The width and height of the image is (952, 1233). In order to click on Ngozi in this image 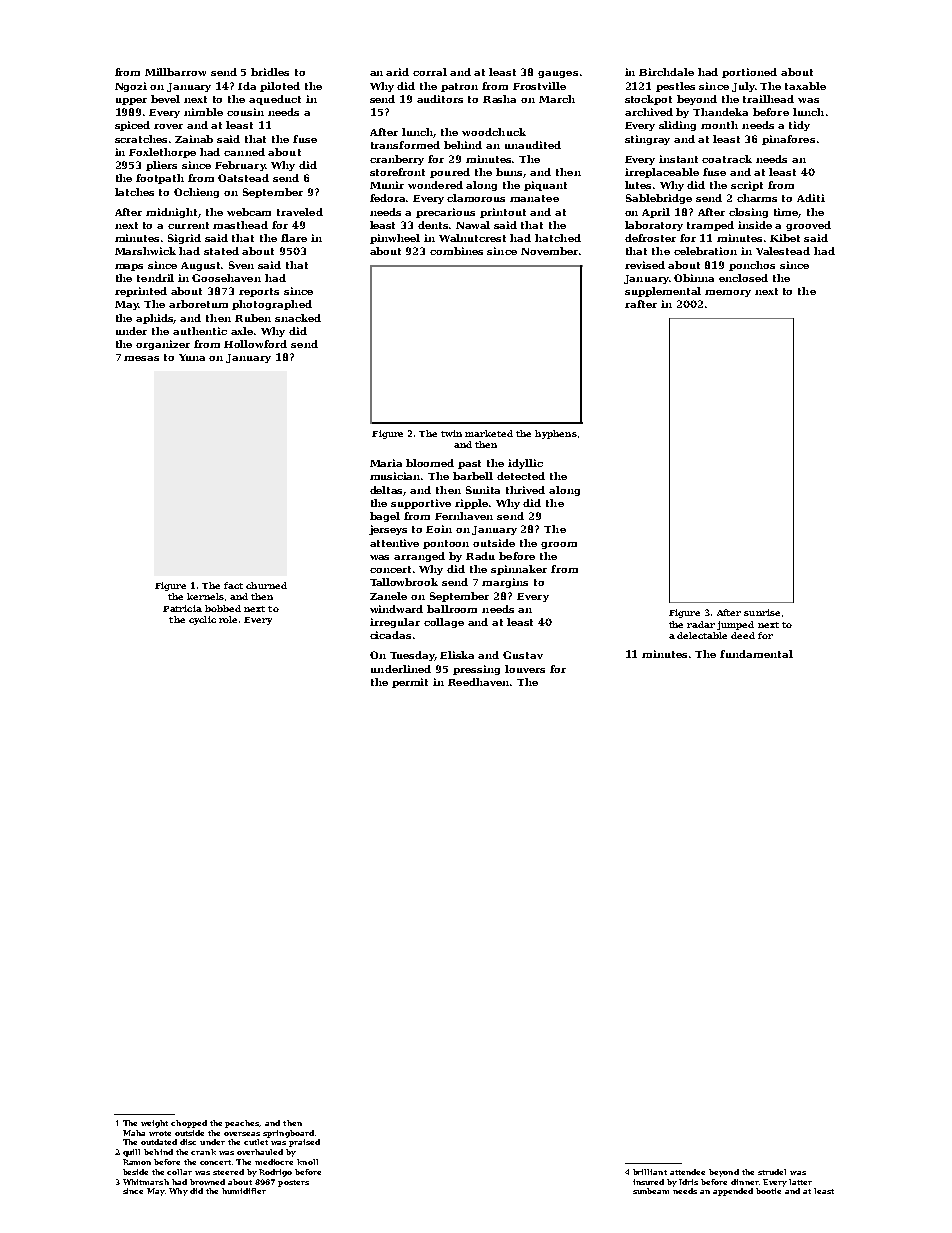, I will do `click(131, 87)`.
